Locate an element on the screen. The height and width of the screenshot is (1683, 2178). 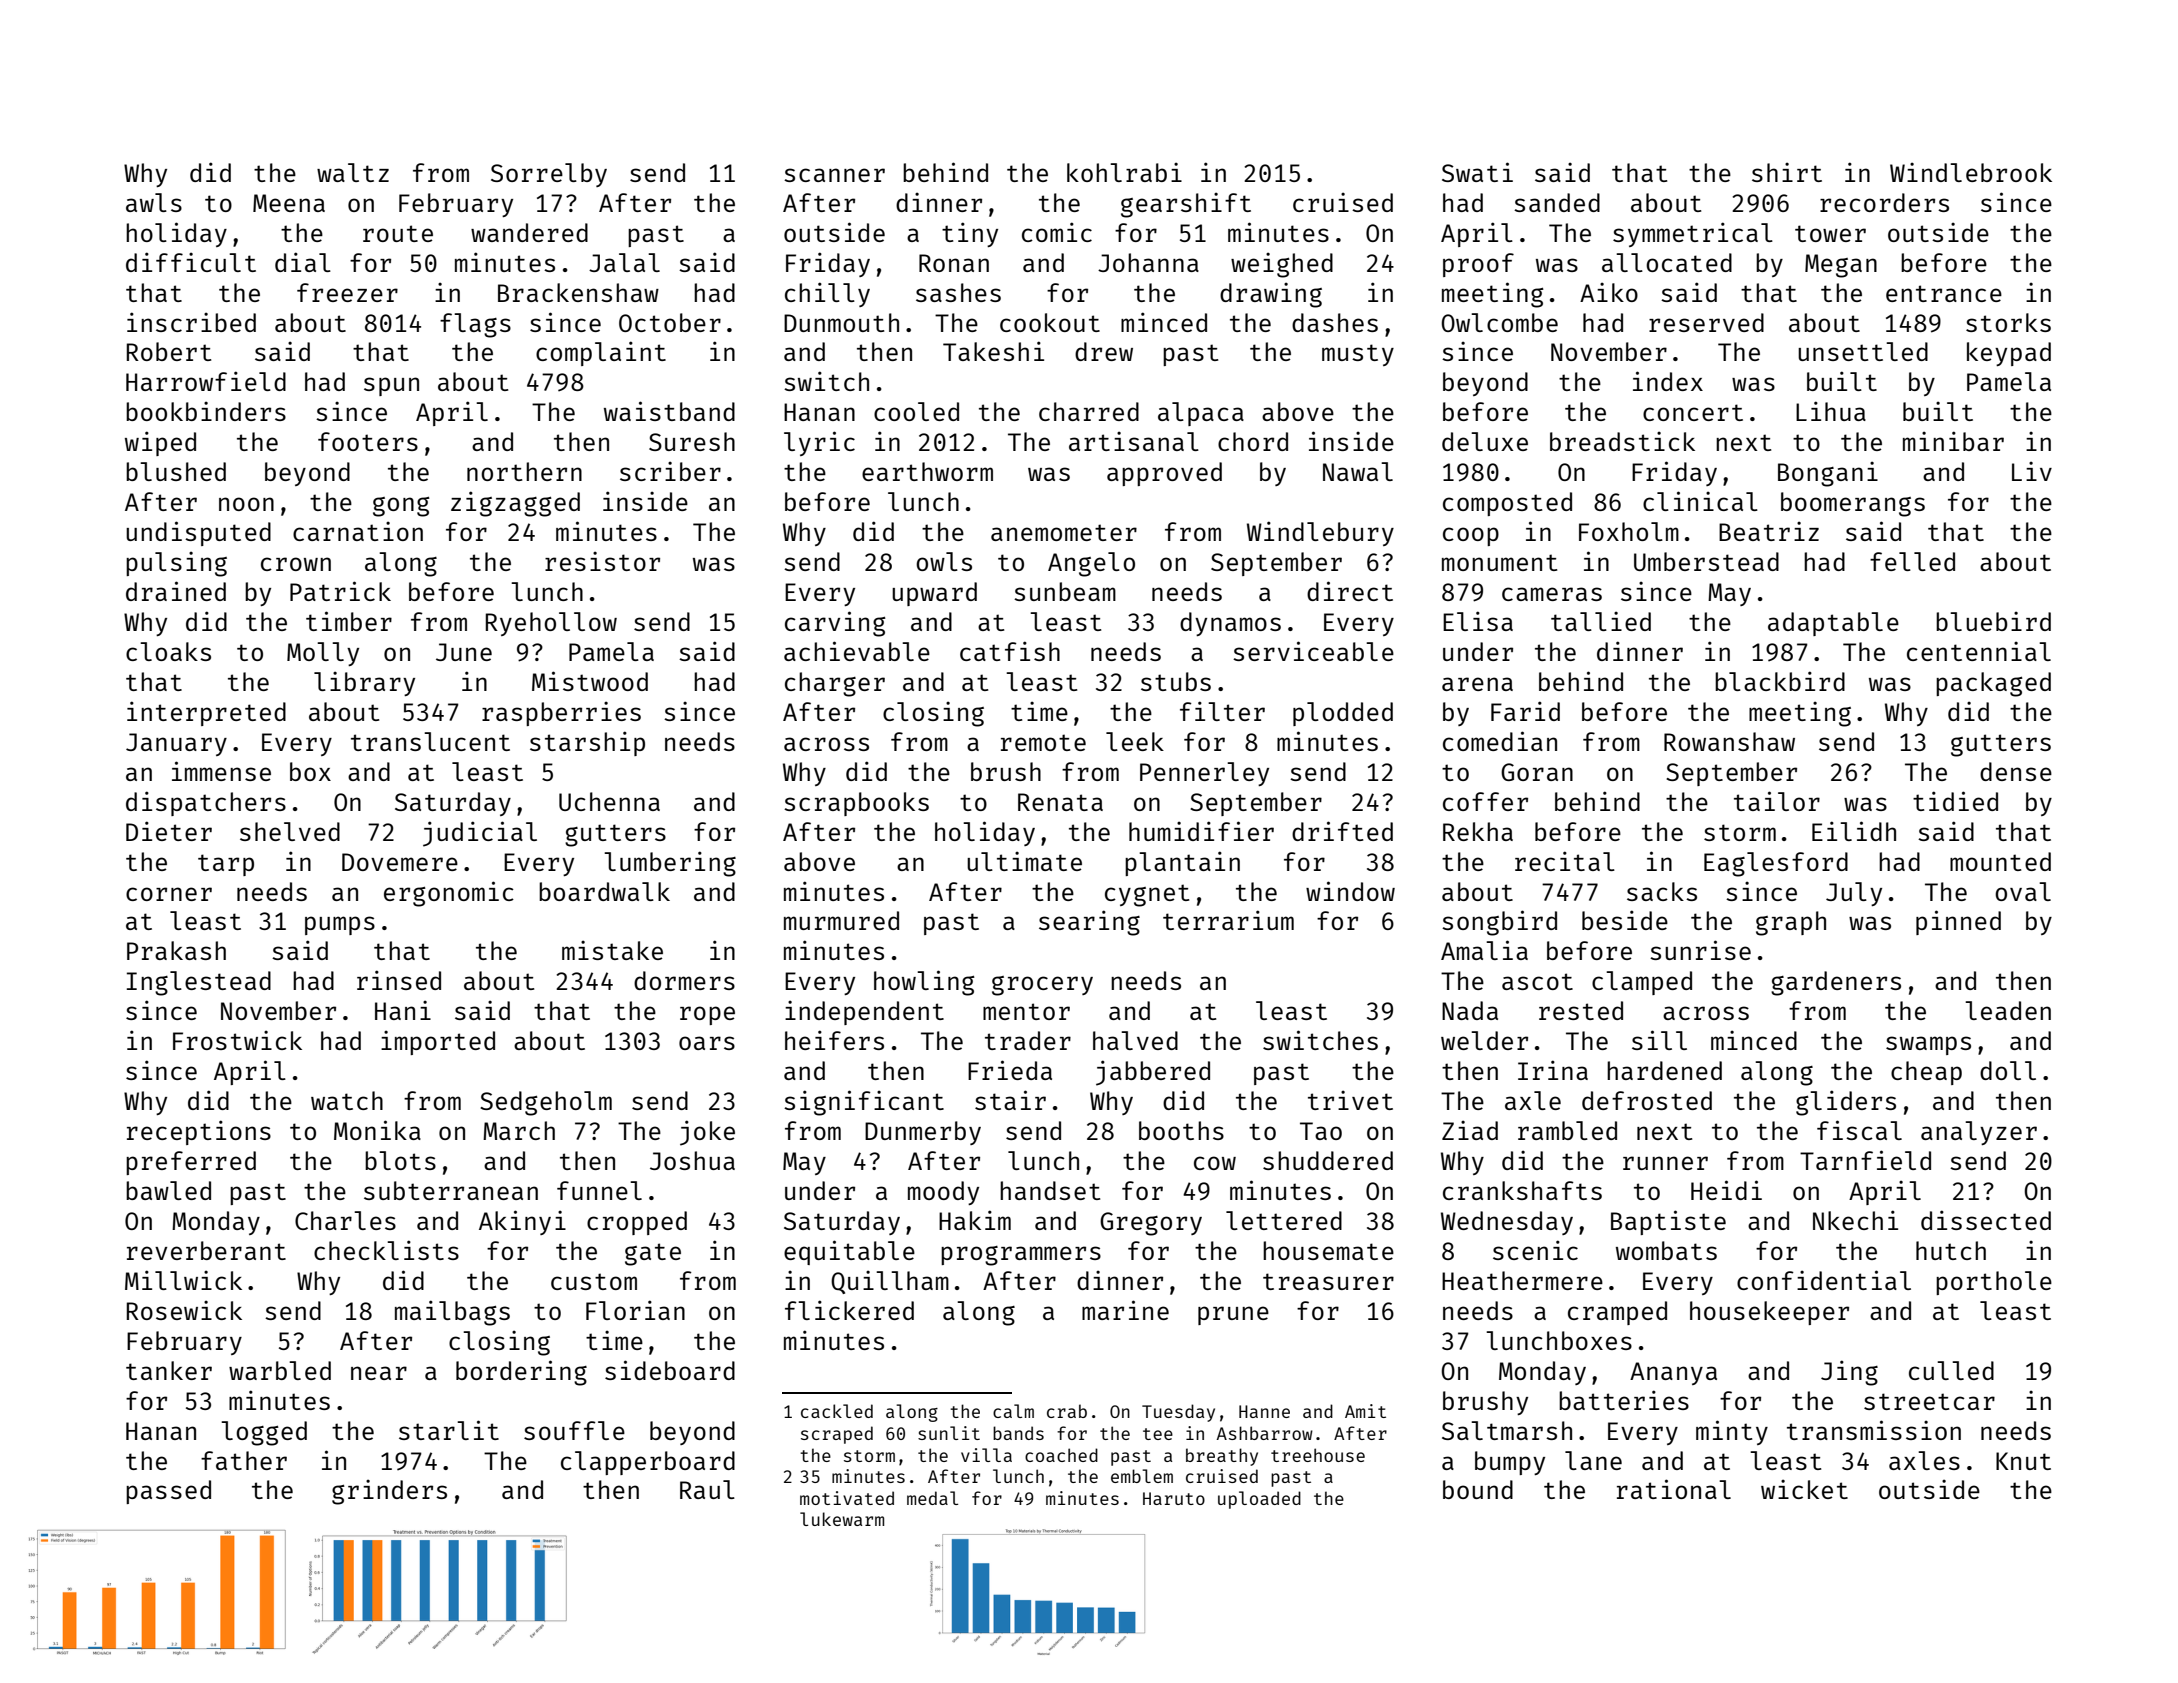
plantain is located at coordinates (1182, 863).
